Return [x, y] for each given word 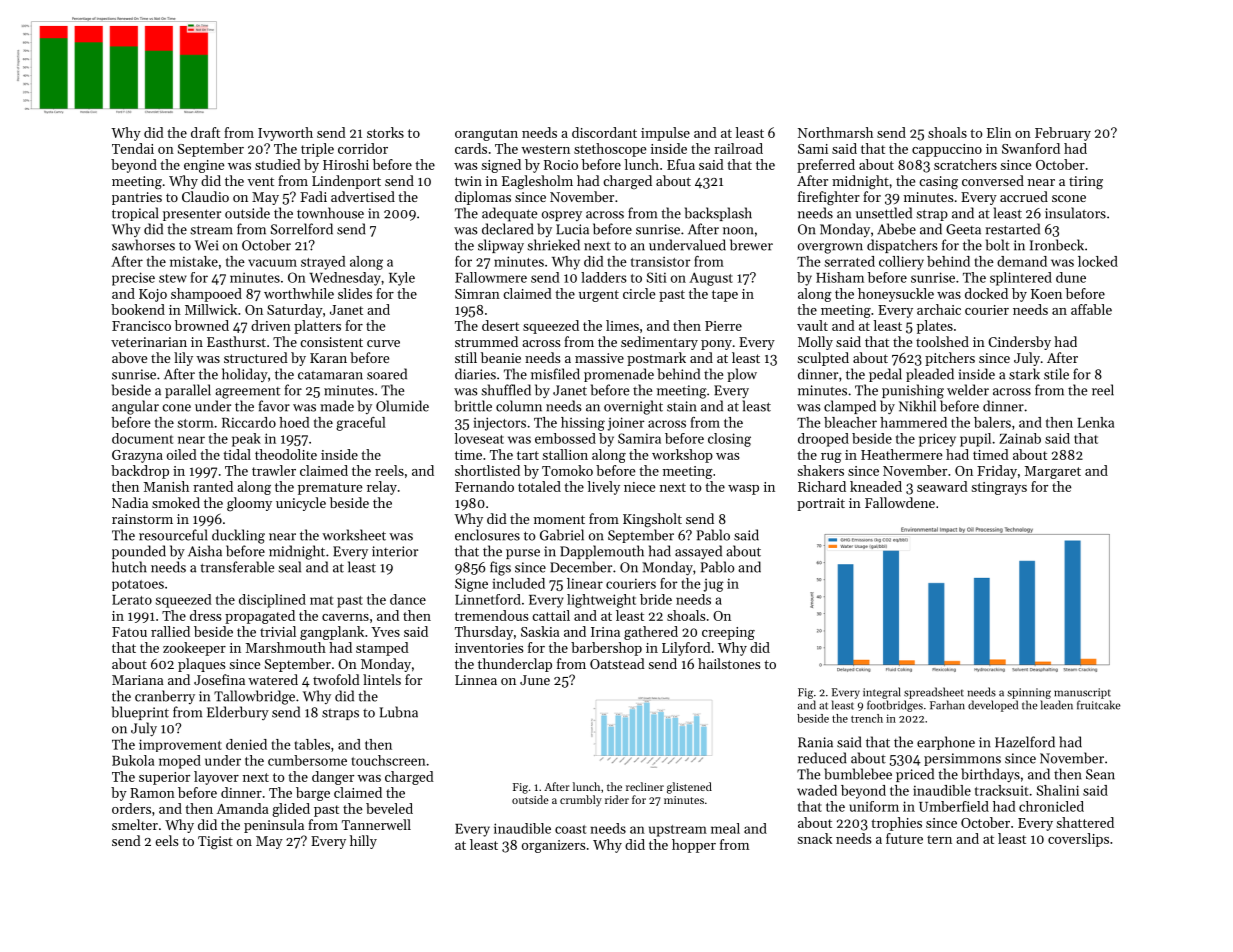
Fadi [313, 196]
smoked [176, 502]
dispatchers [902, 246]
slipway [501, 246]
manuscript [1082, 693]
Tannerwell [376, 824]
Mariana [138, 680]
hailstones [729, 663]
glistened [689, 788]
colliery [901, 263]
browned [202, 325]
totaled [539, 486]
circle [639, 293]
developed [993, 706]
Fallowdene [900, 502]
